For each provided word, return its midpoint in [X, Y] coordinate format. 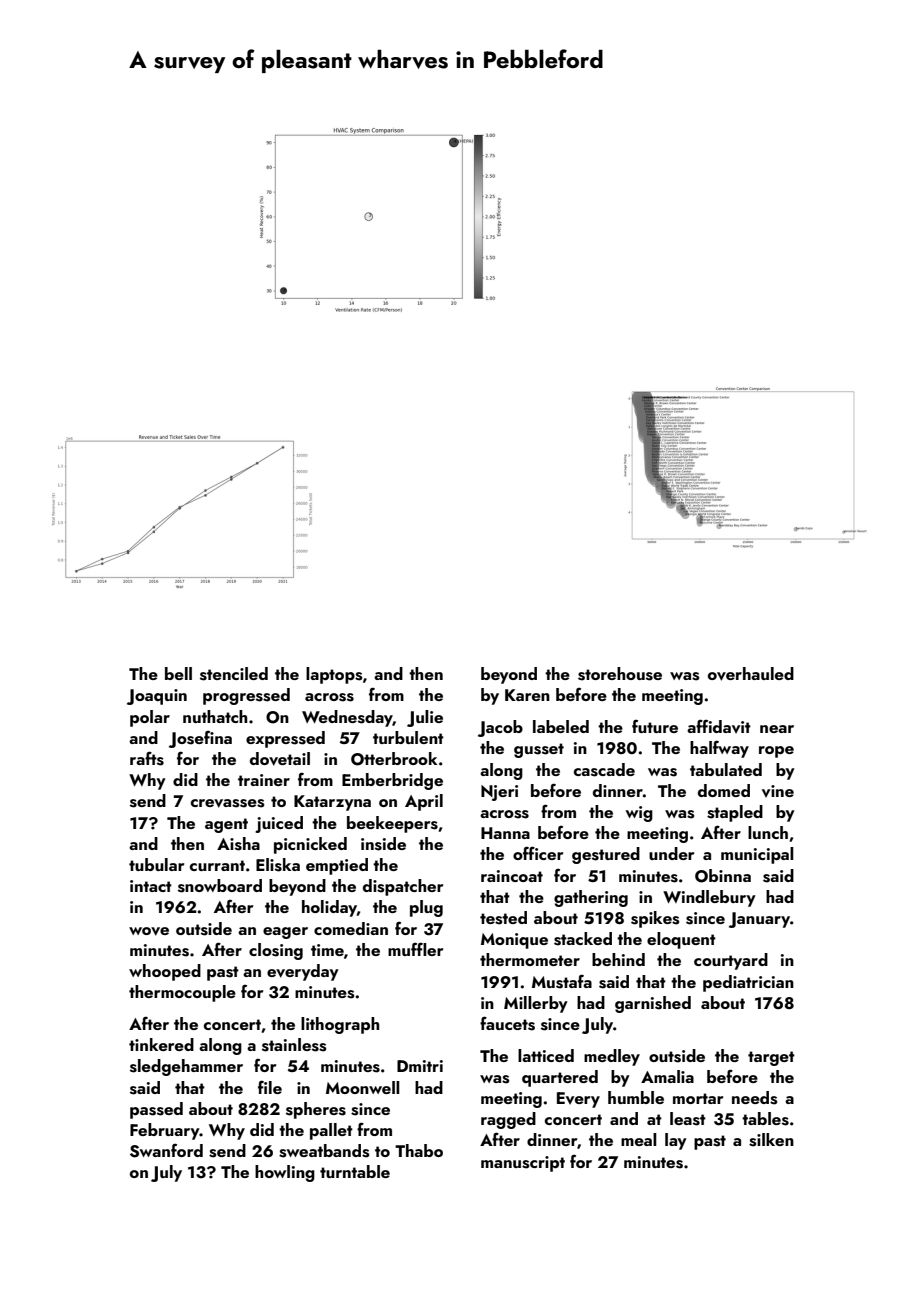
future [655, 726]
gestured [606, 855]
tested [503, 918]
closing [276, 951]
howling [285, 1173]
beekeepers [392, 824]
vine [778, 791]
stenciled [234, 674]
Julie [425, 718]
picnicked [310, 845]
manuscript [523, 1164]
